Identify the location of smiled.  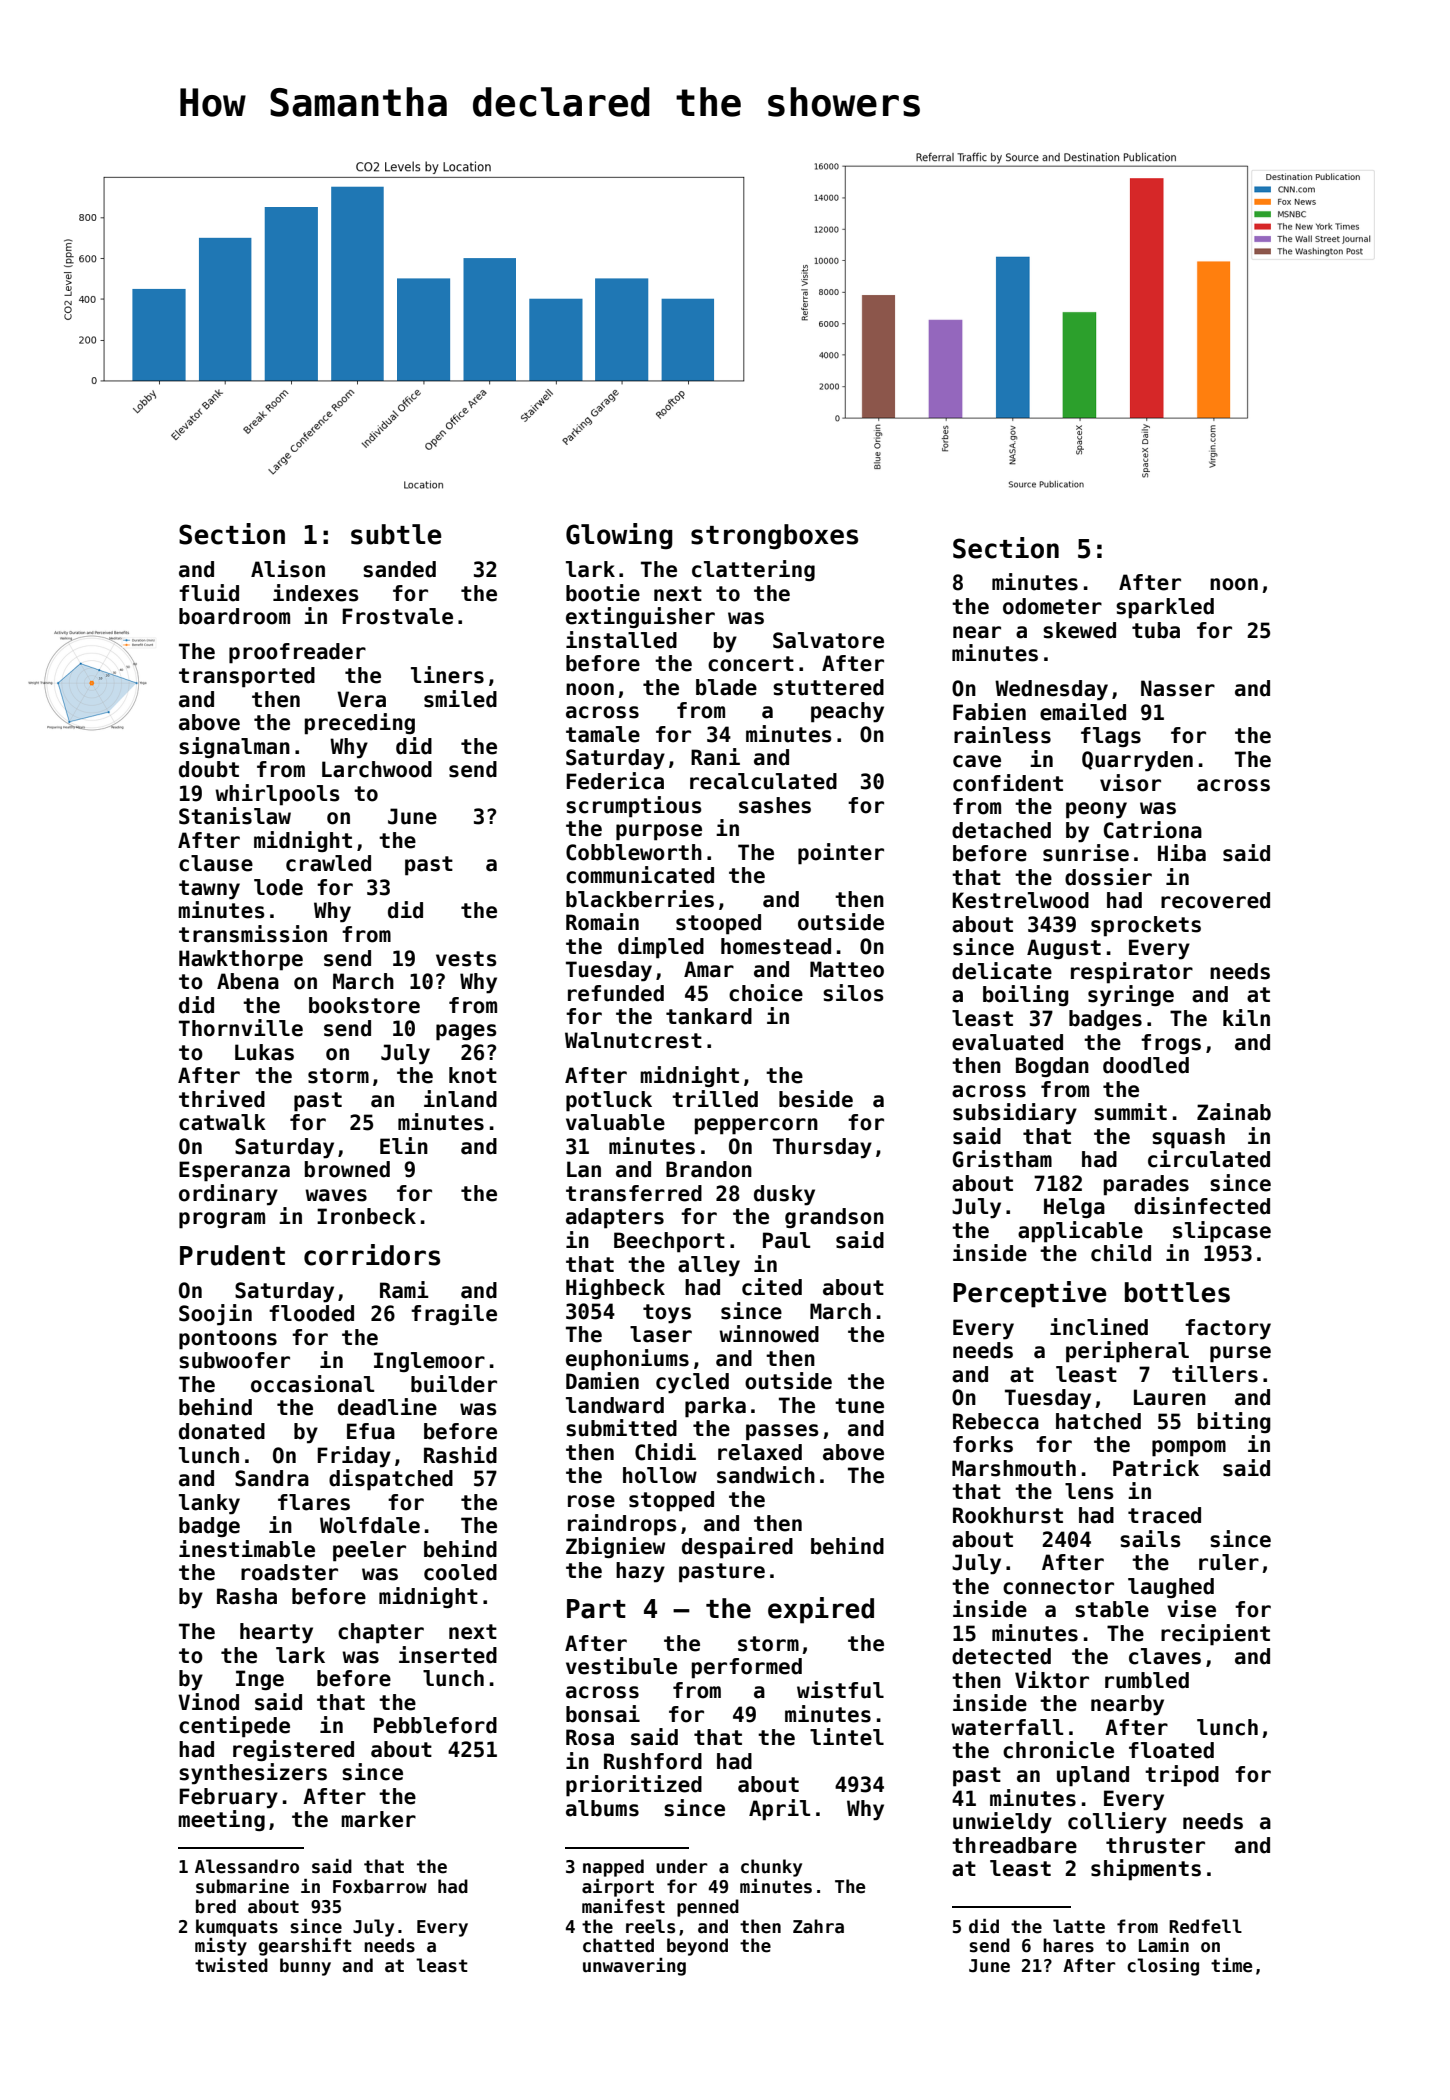
(460, 699).
